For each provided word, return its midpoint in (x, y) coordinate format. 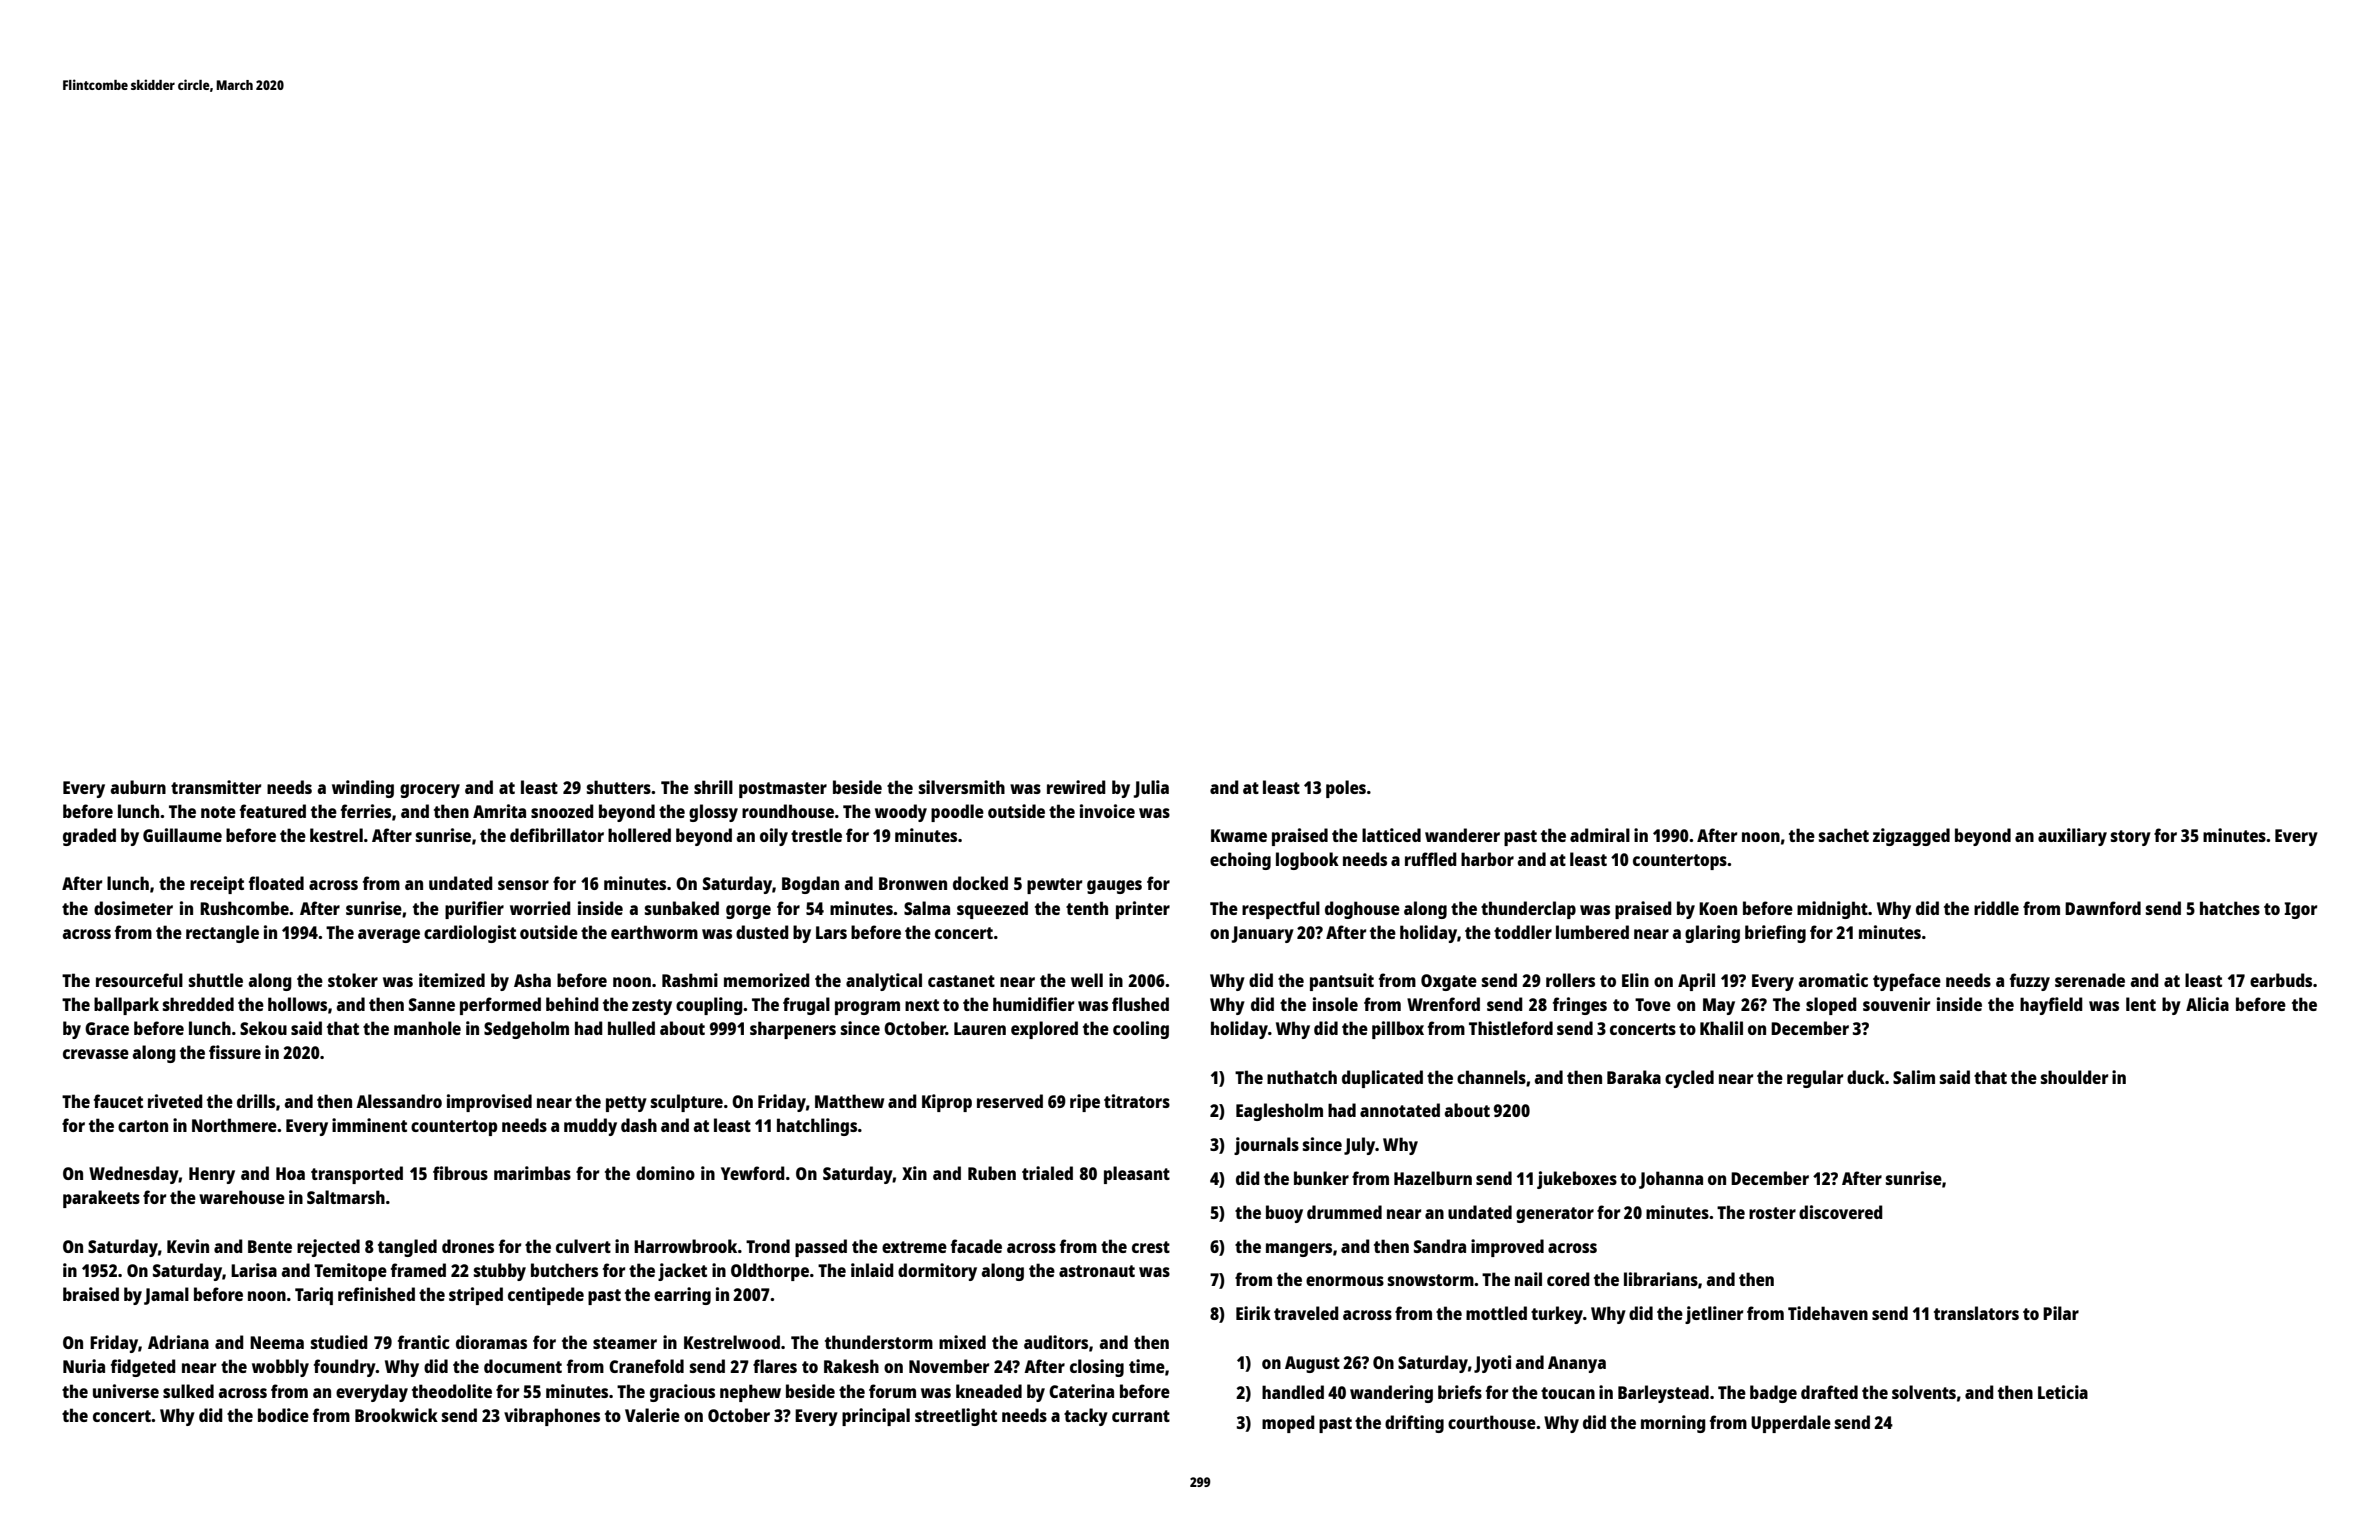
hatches (2230, 908)
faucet (118, 1101)
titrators (1137, 1101)
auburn (138, 787)
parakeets (101, 1199)
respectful (1281, 910)
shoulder (2074, 1077)
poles (1346, 789)
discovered (1841, 1212)
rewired (1076, 787)
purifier (474, 910)
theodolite (452, 1391)
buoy (1284, 1214)
